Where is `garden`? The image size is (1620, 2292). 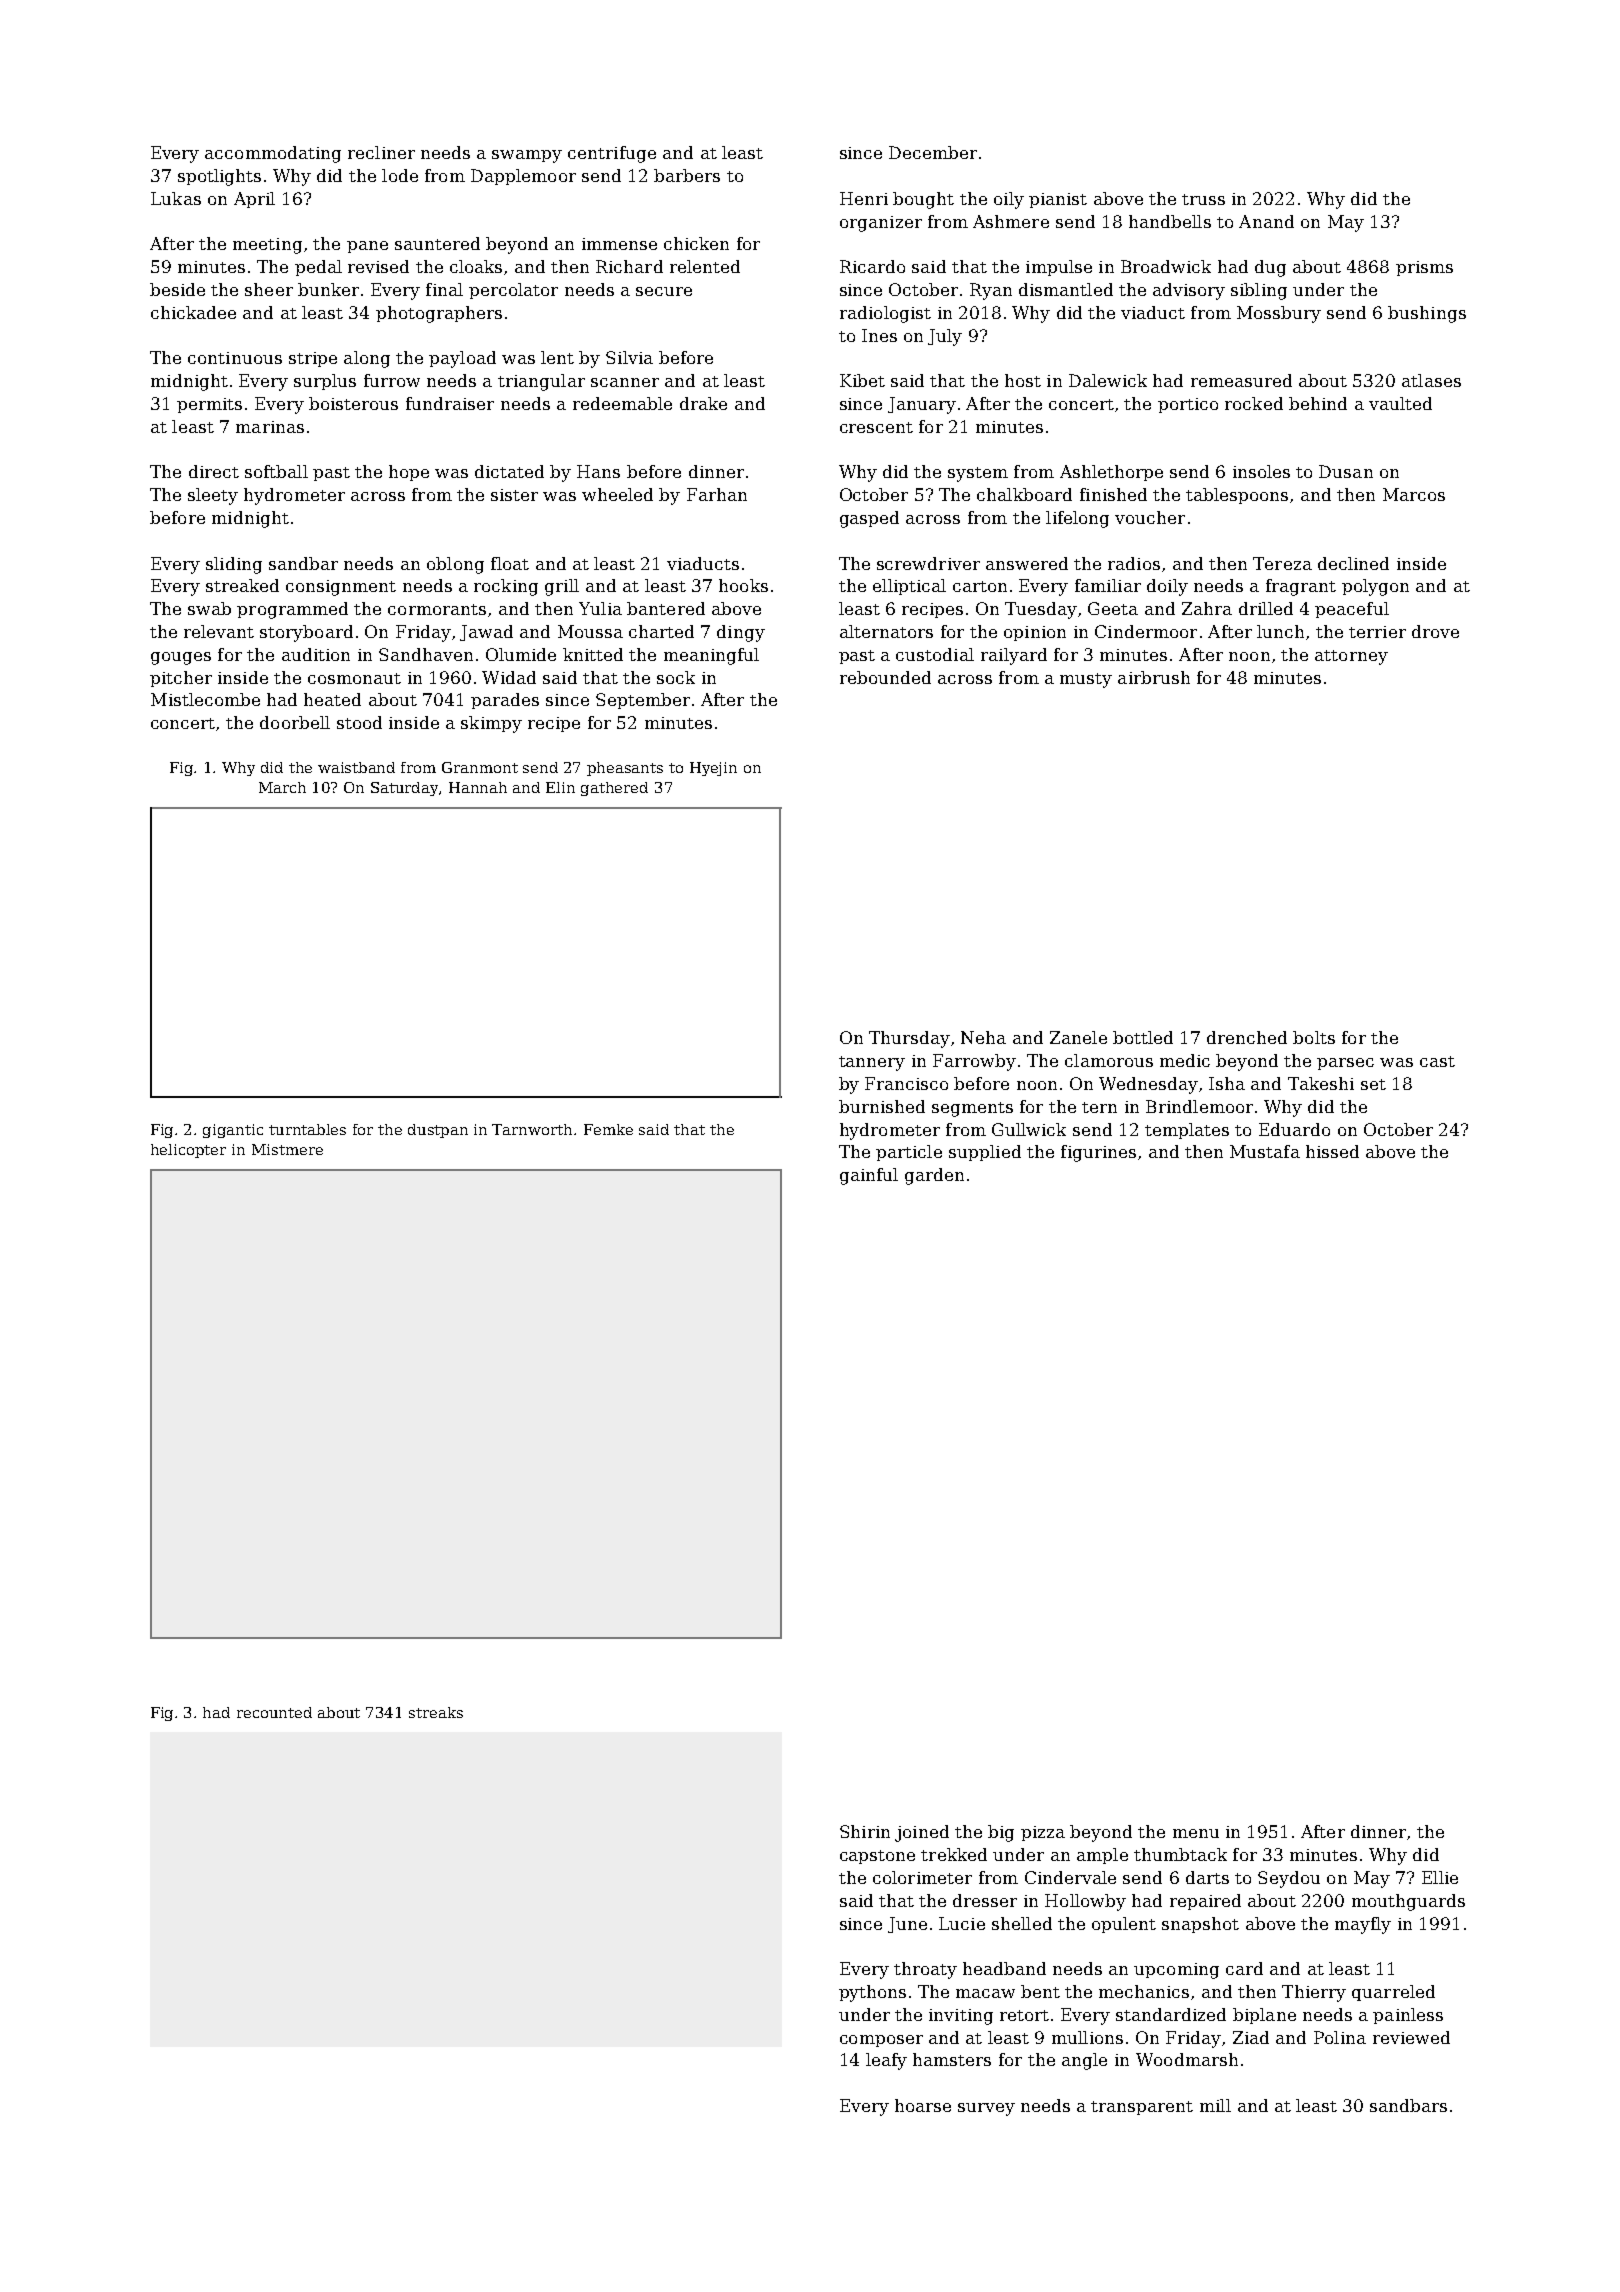 garden is located at coordinates (934, 1176).
